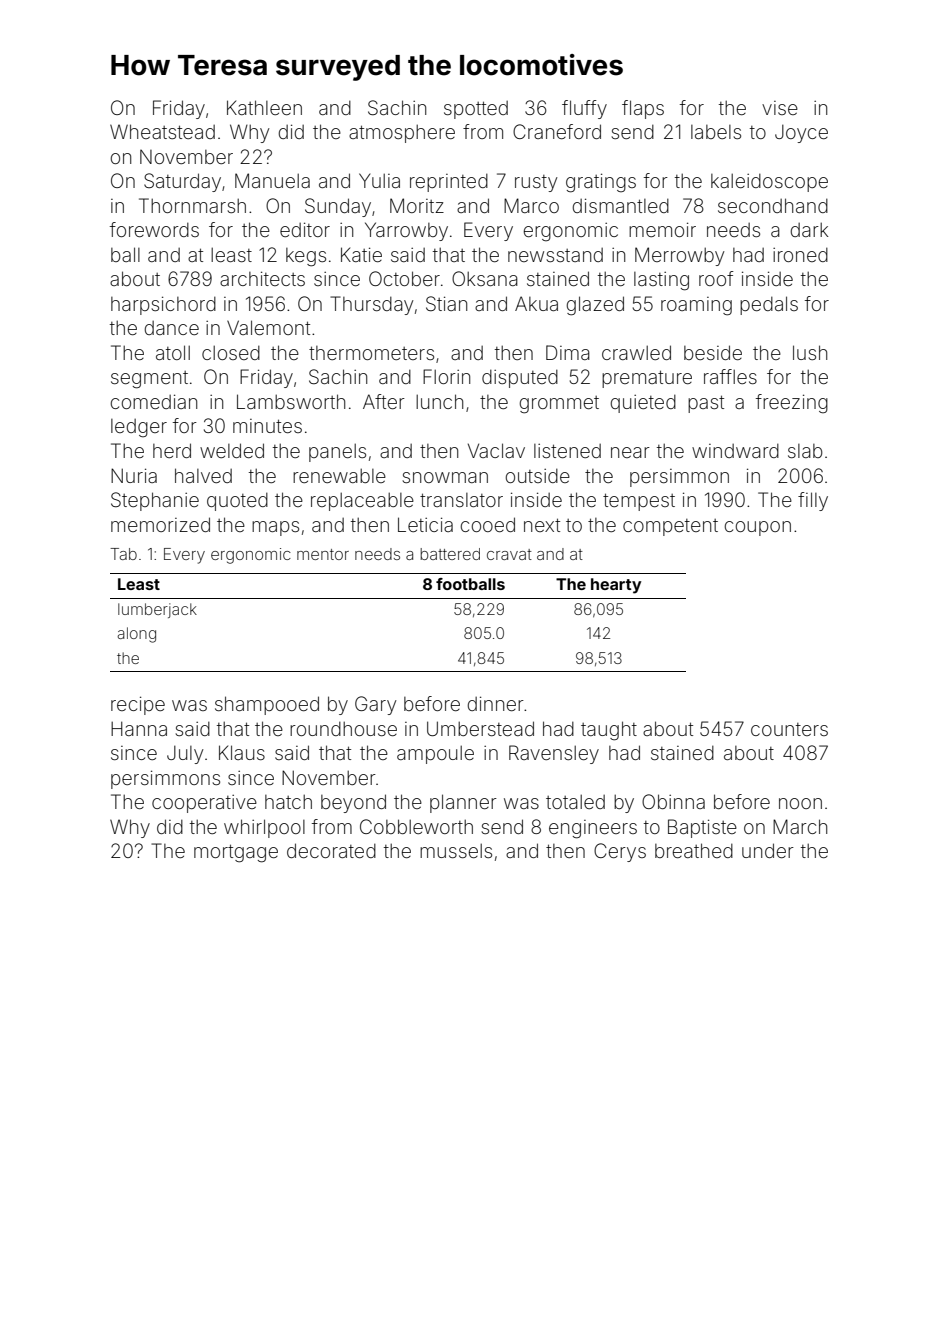  What do you see at coordinates (236, 853) in the screenshot?
I see `mortgage` at bounding box center [236, 853].
